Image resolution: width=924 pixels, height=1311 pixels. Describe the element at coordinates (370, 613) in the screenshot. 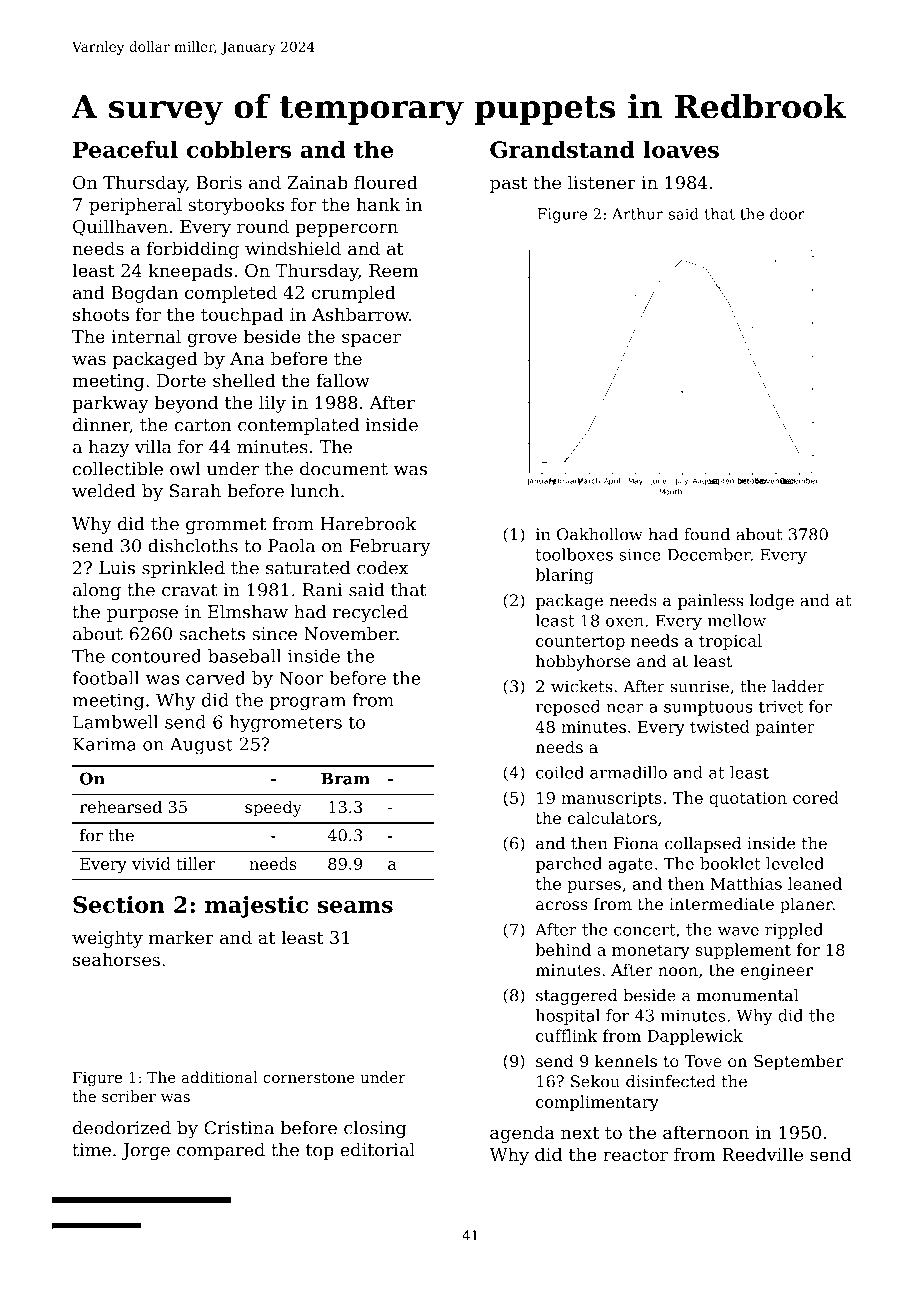

I see `recycled` at that location.
